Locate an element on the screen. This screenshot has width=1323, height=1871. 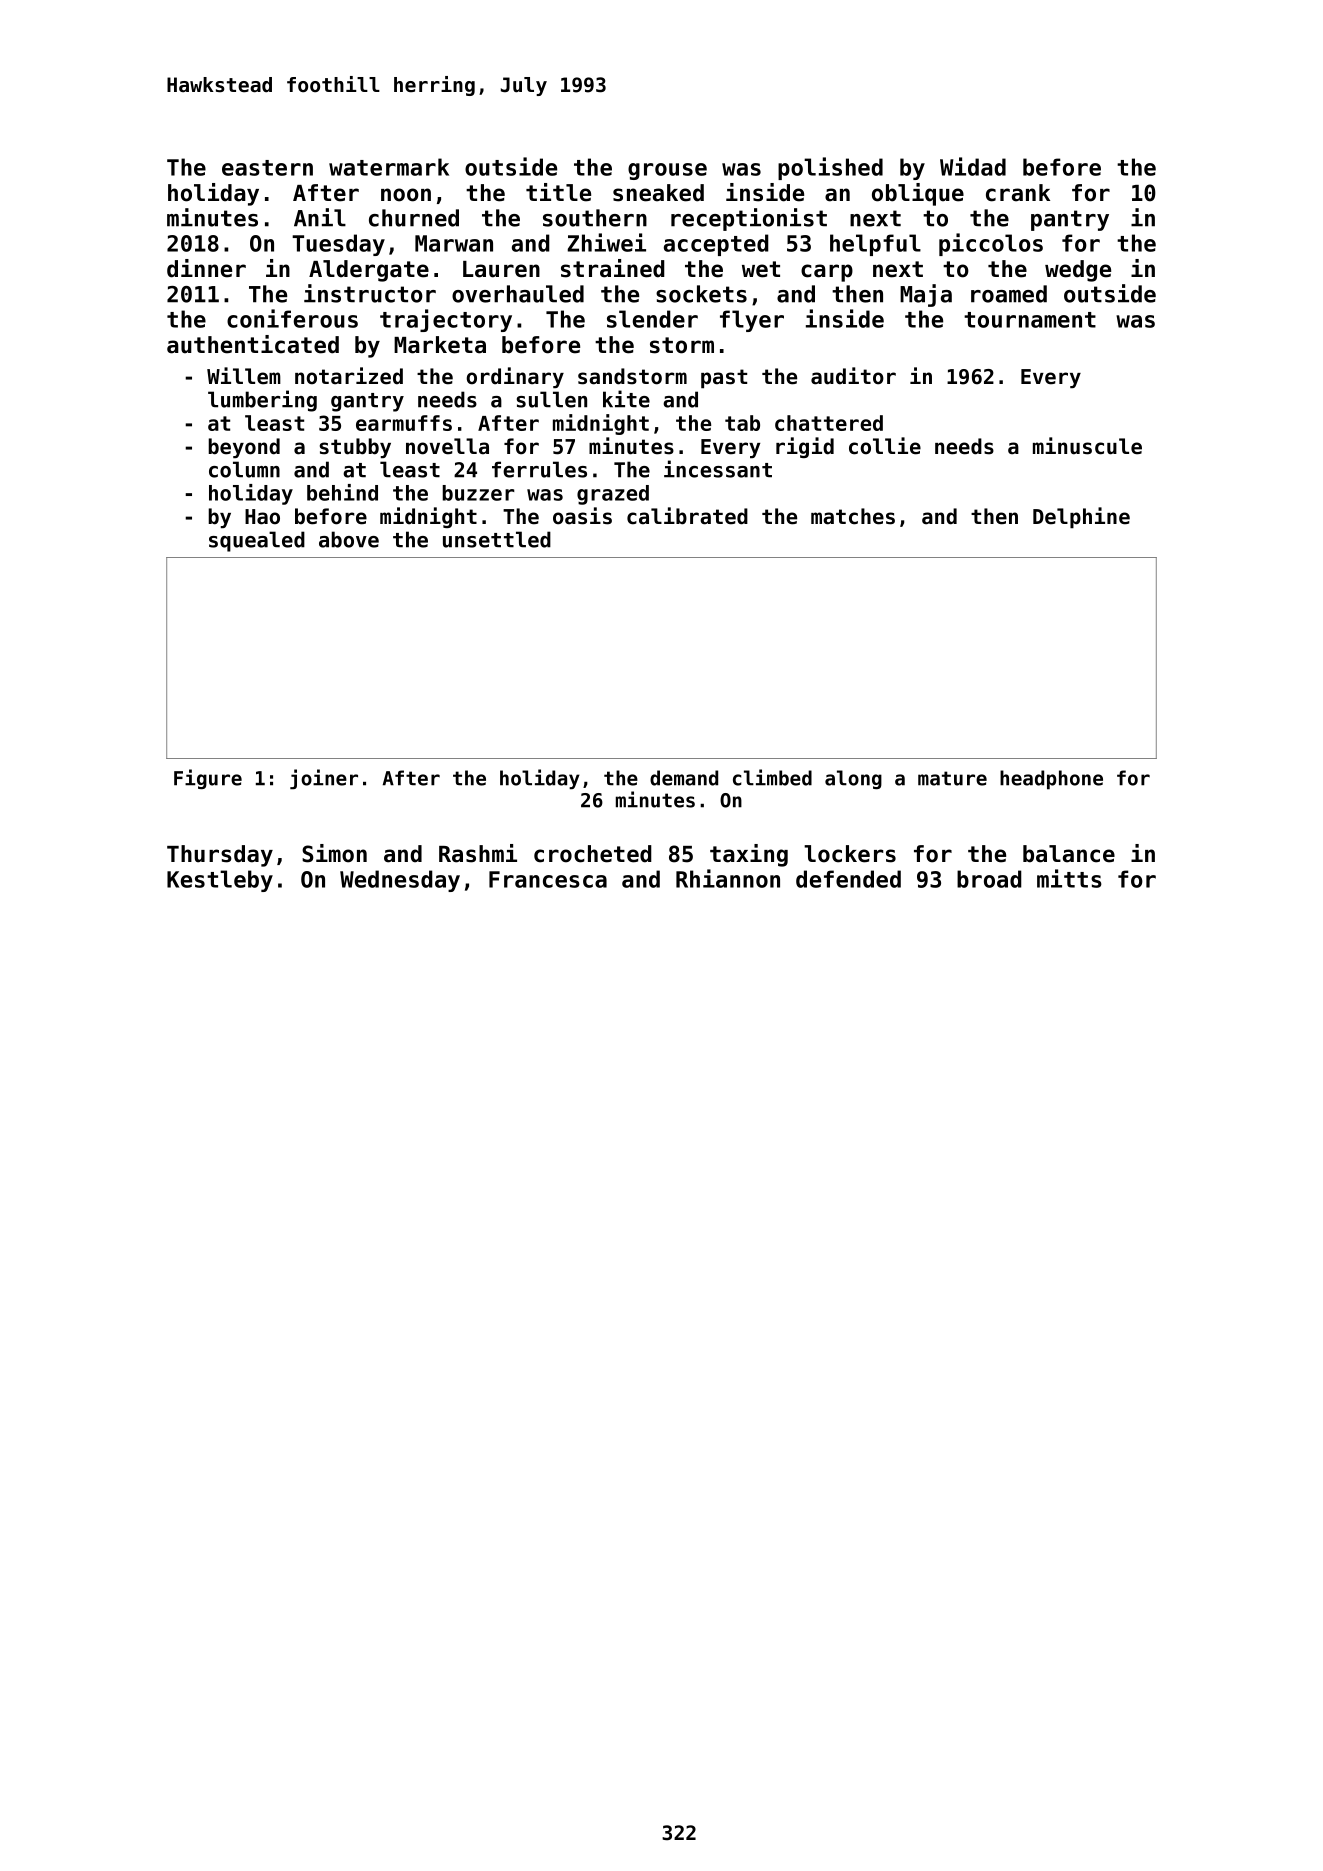
Kestleby is located at coordinates (220, 881).
